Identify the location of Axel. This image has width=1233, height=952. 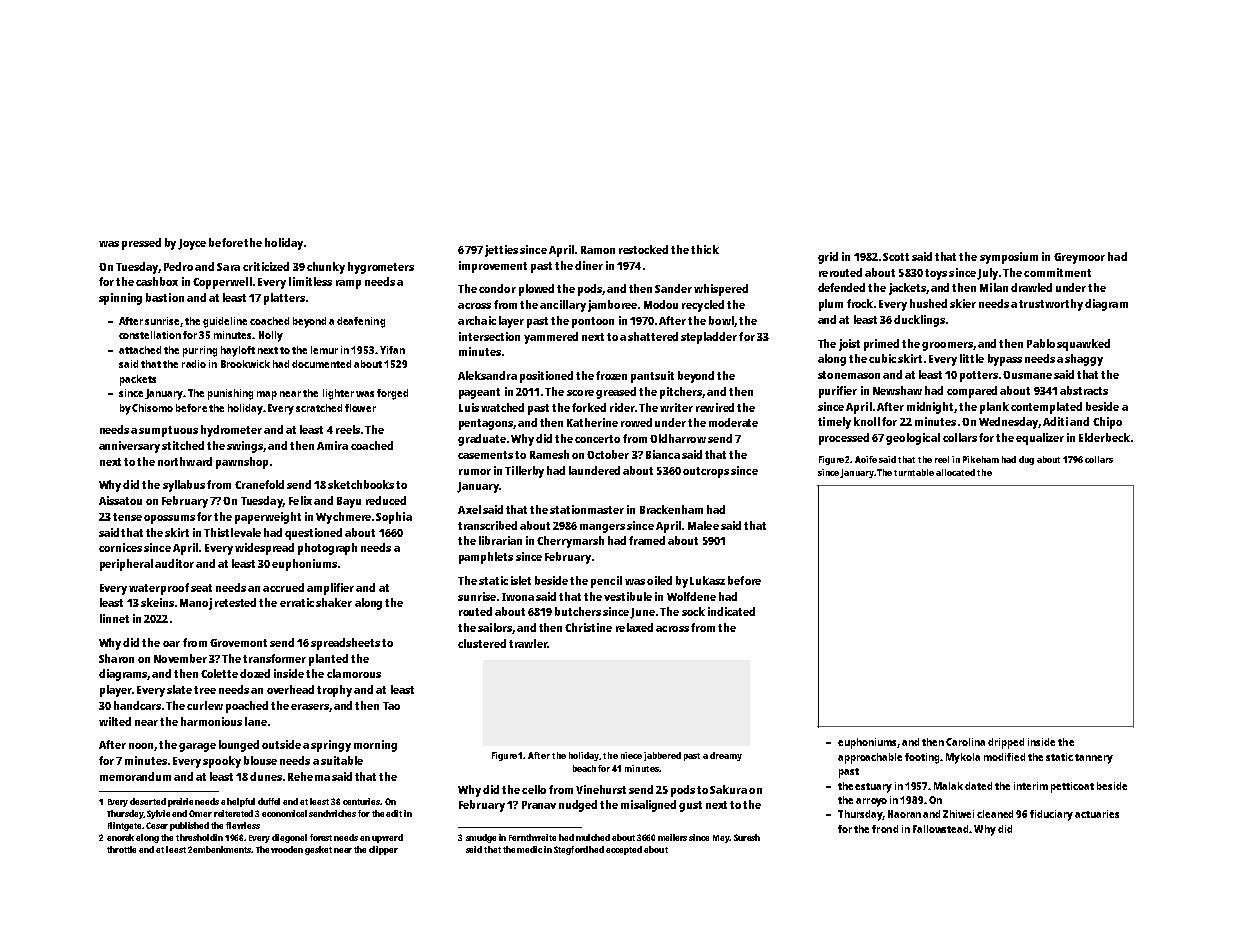
(469, 509).
